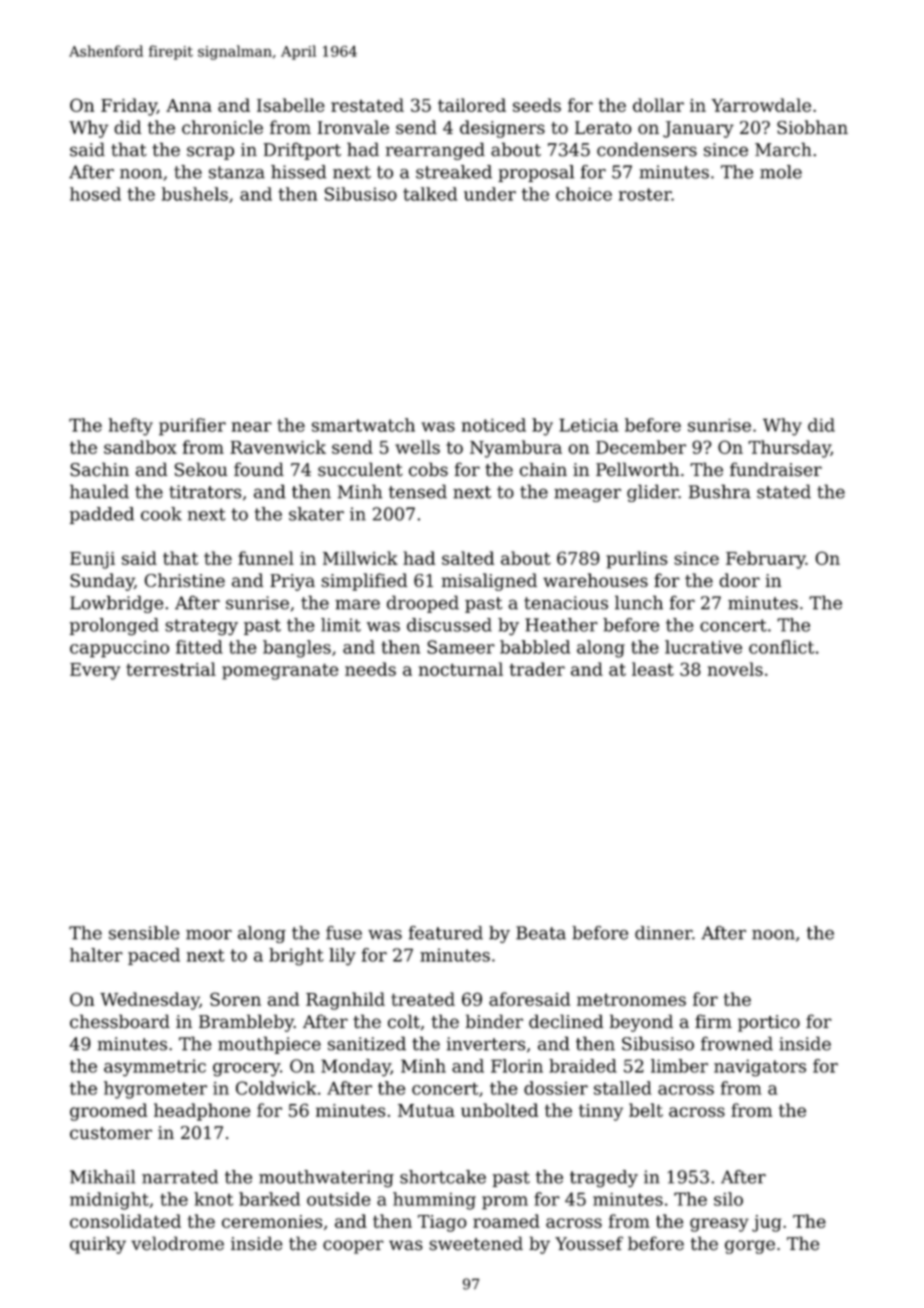 This screenshot has height=1308, width=924. What do you see at coordinates (472, 105) in the screenshot?
I see `tailored` at bounding box center [472, 105].
